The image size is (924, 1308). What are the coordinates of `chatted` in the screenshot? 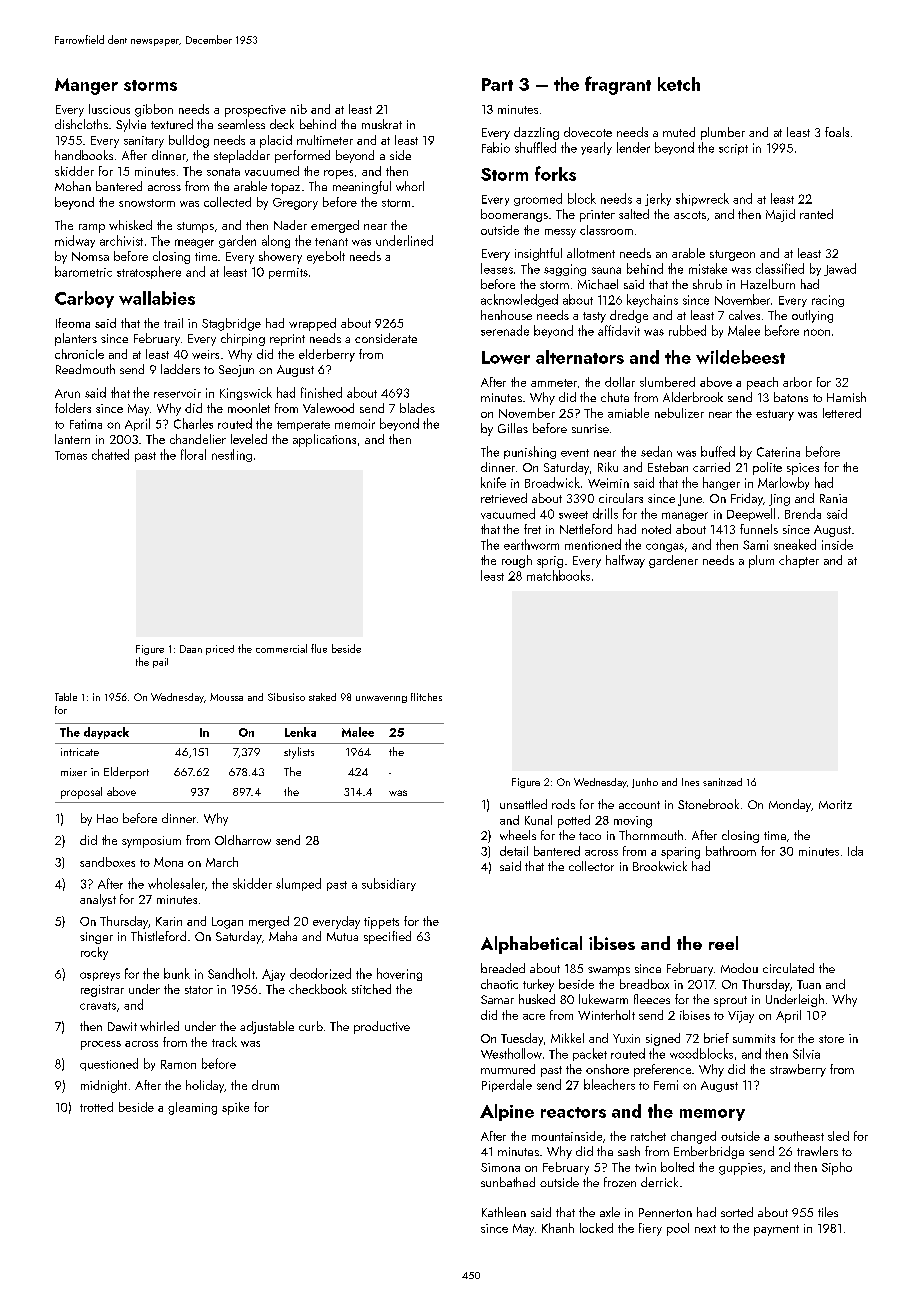 It's located at (110, 454).
